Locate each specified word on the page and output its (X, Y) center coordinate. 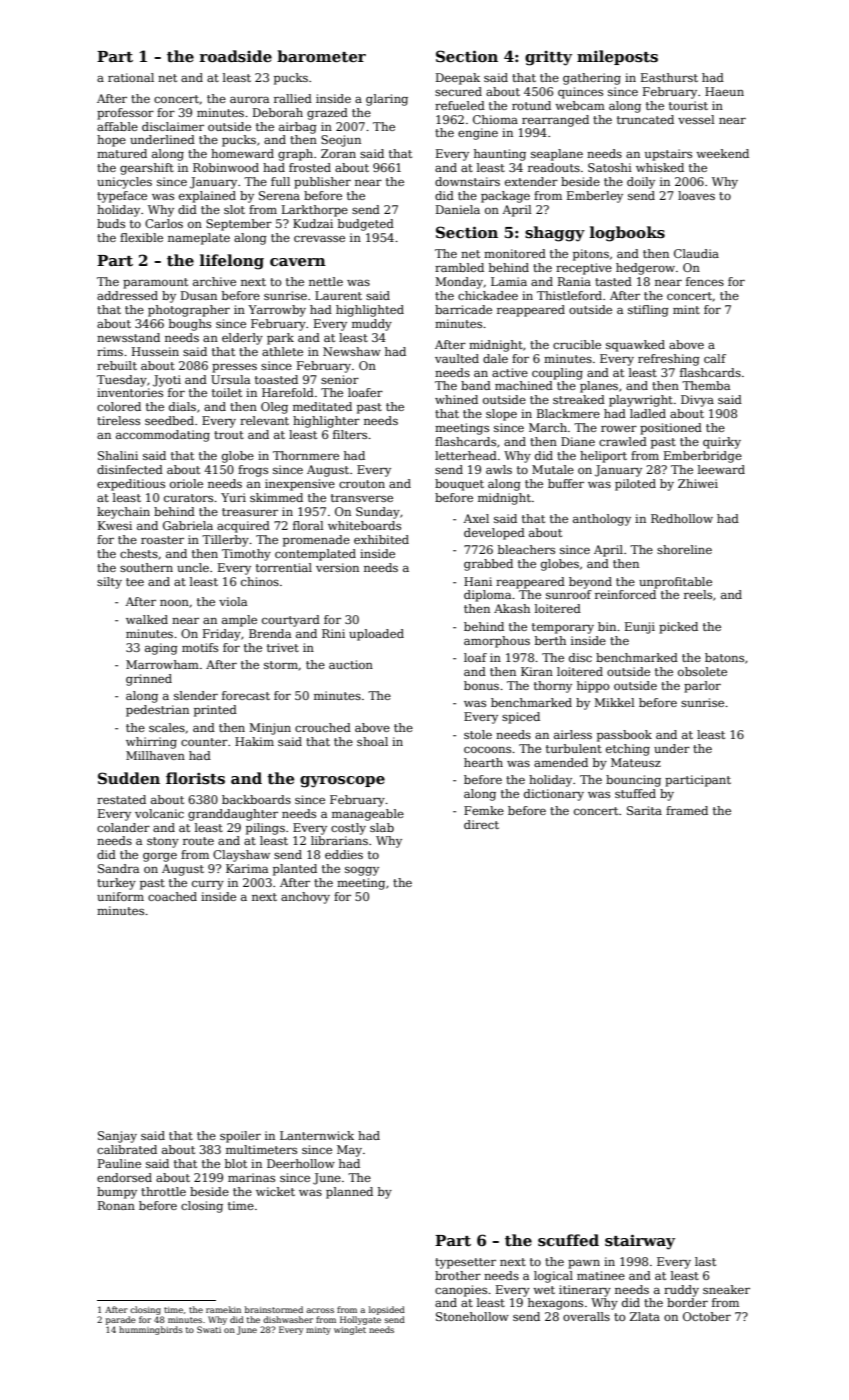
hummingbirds (151, 1330)
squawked (635, 346)
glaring (387, 100)
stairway (640, 1242)
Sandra (118, 868)
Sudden (129, 778)
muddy (372, 325)
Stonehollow (472, 1316)
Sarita (644, 810)
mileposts (617, 57)
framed (687, 810)
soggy (362, 871)
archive (214, 281)
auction (351, 664)
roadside (236, 56)
